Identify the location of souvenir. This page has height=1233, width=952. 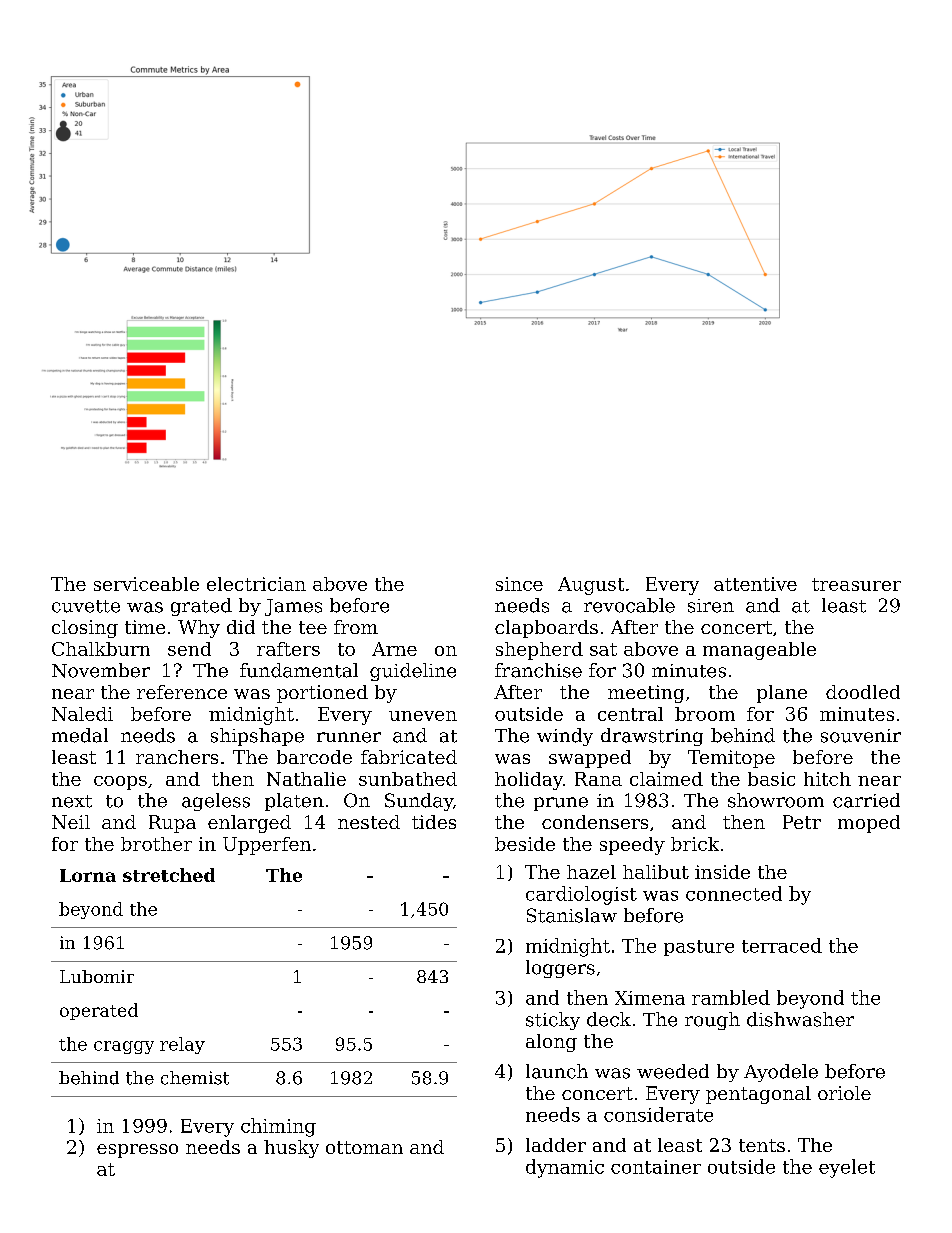
(861, 736).
